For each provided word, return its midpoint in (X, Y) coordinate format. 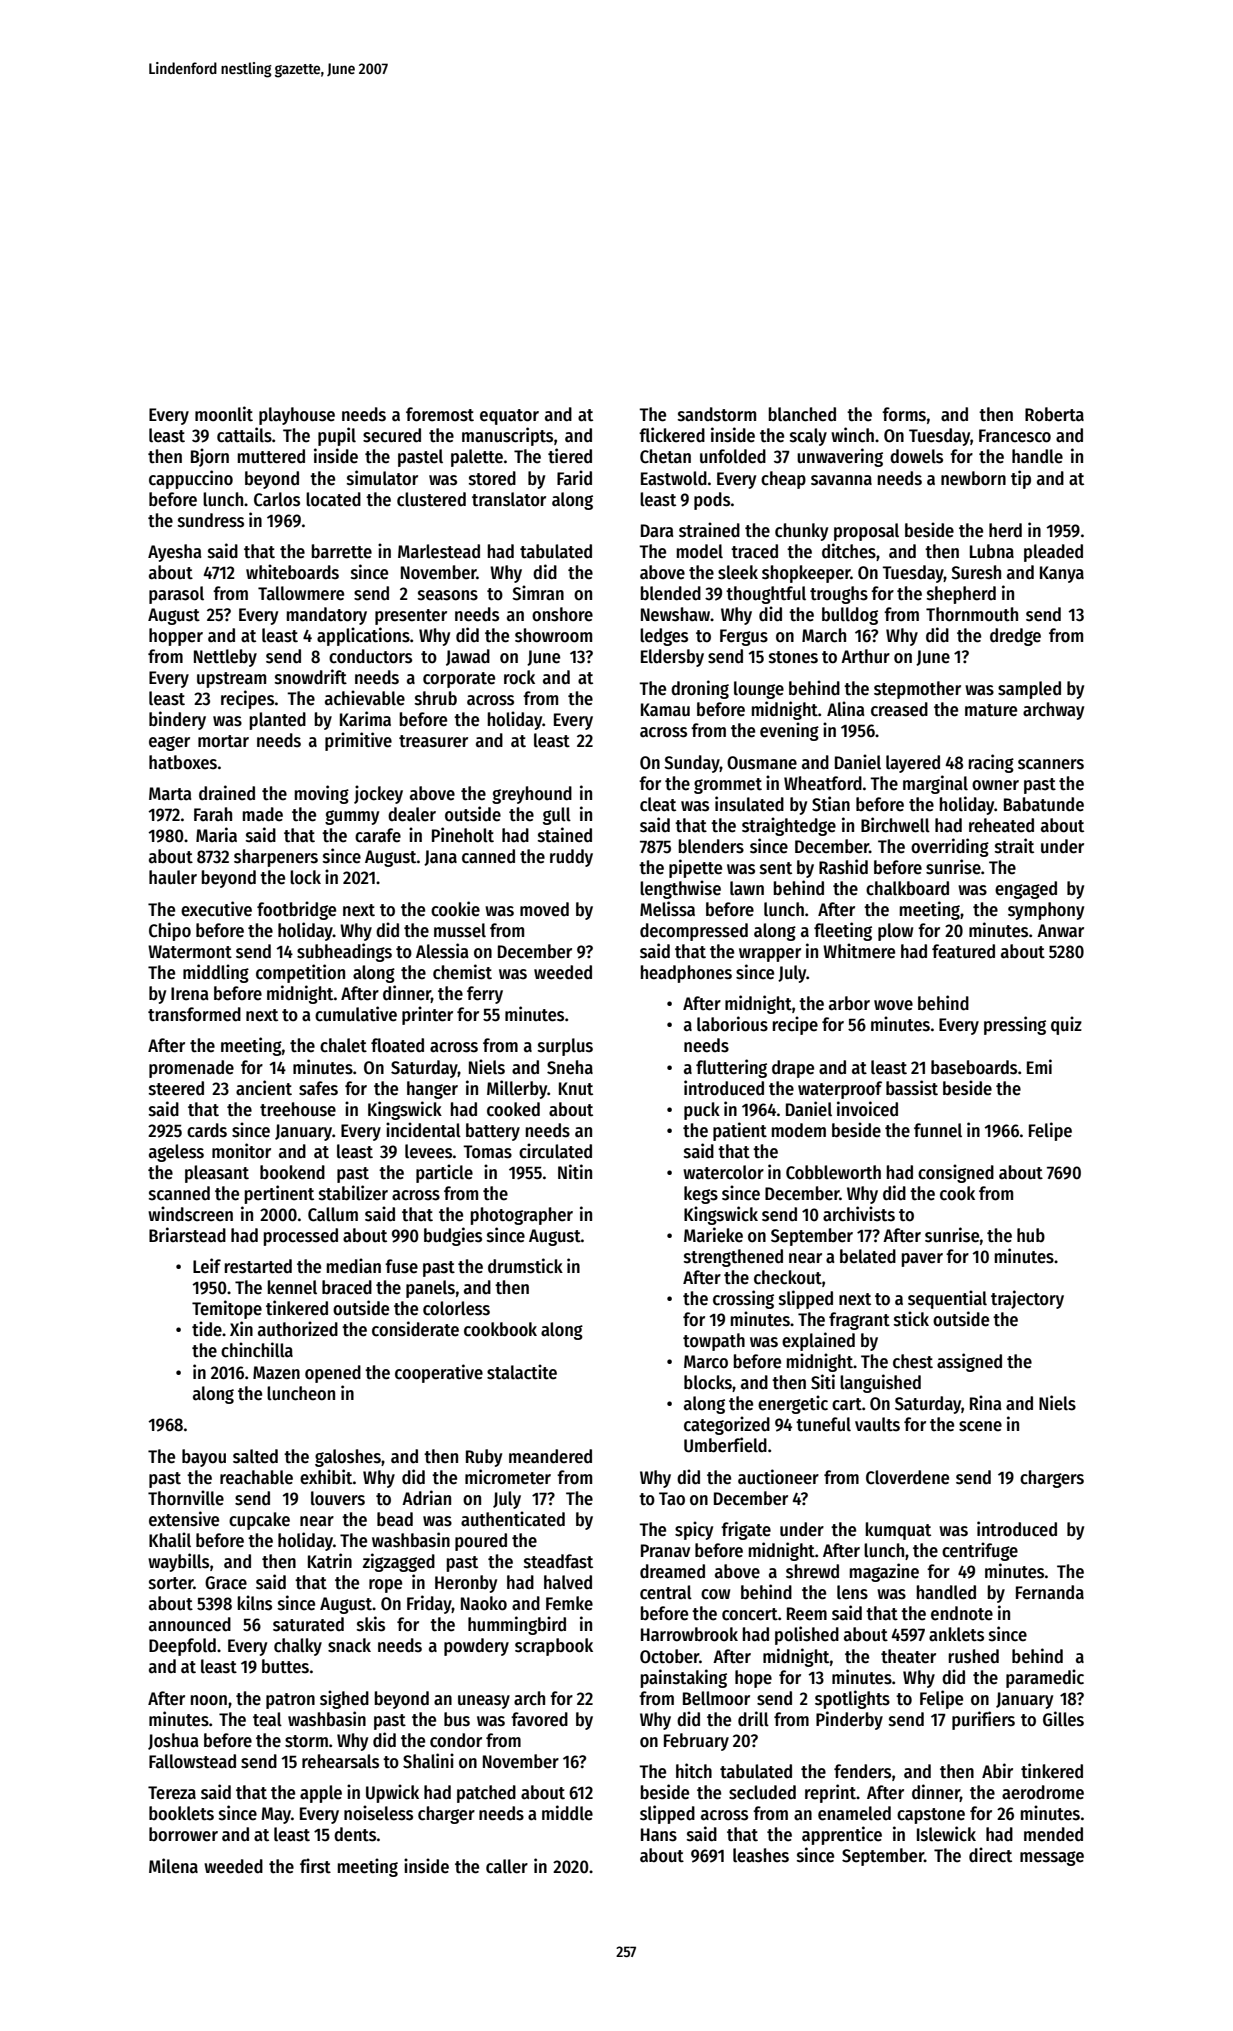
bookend (292, 1172)
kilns (255, 1603)
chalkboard (907, 888)
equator (509, 417)
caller (507, 1866)
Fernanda (1050, 1592)
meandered (550, 1456)
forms (904, 414)
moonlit (224, 414)
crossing (743, 1299)
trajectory (1027, 1299)
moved (544, 909)
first (315, 1866)
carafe (378, 835)
